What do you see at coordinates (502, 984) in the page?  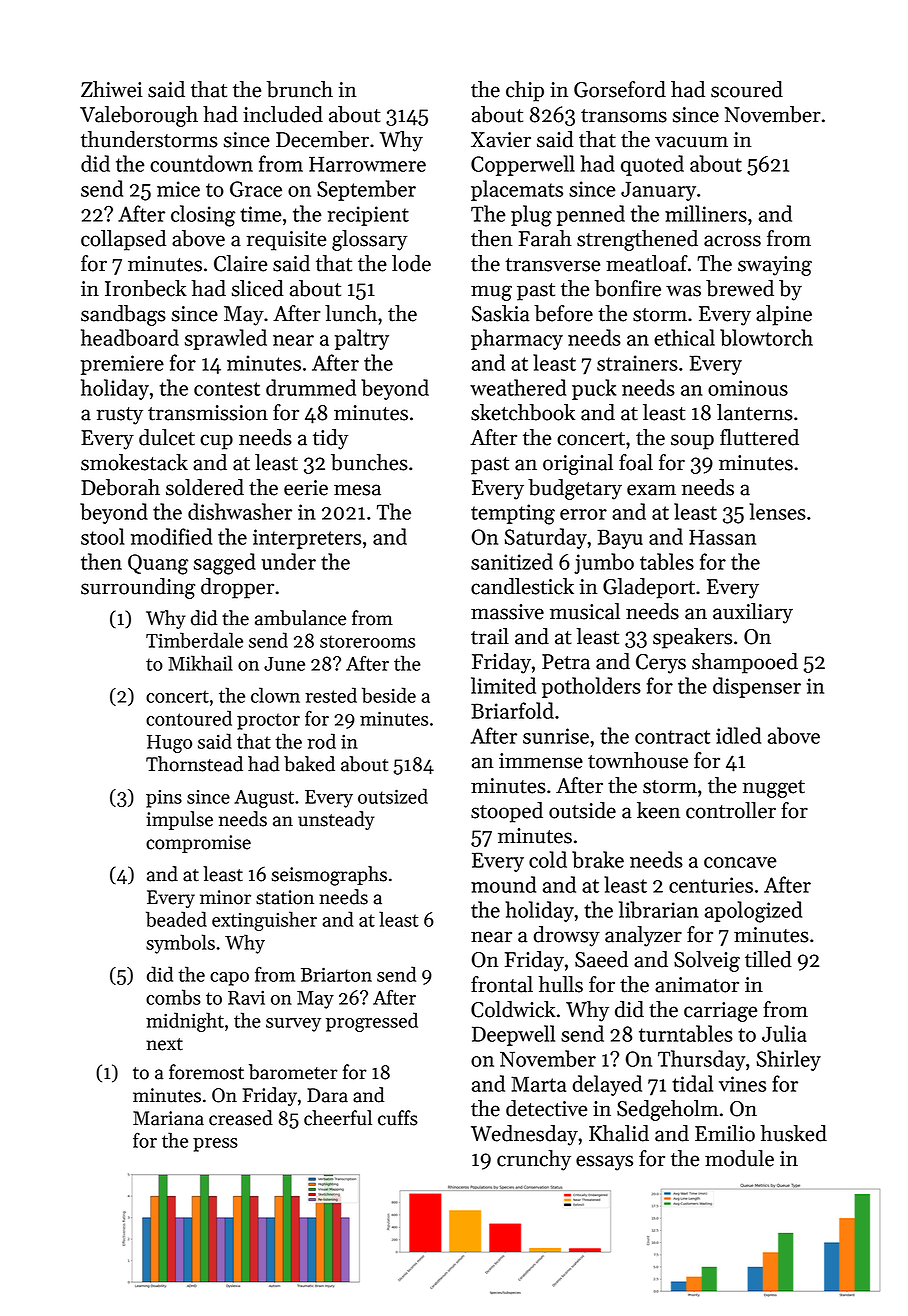 I see `frontal` at bounding box center [502, 984].
